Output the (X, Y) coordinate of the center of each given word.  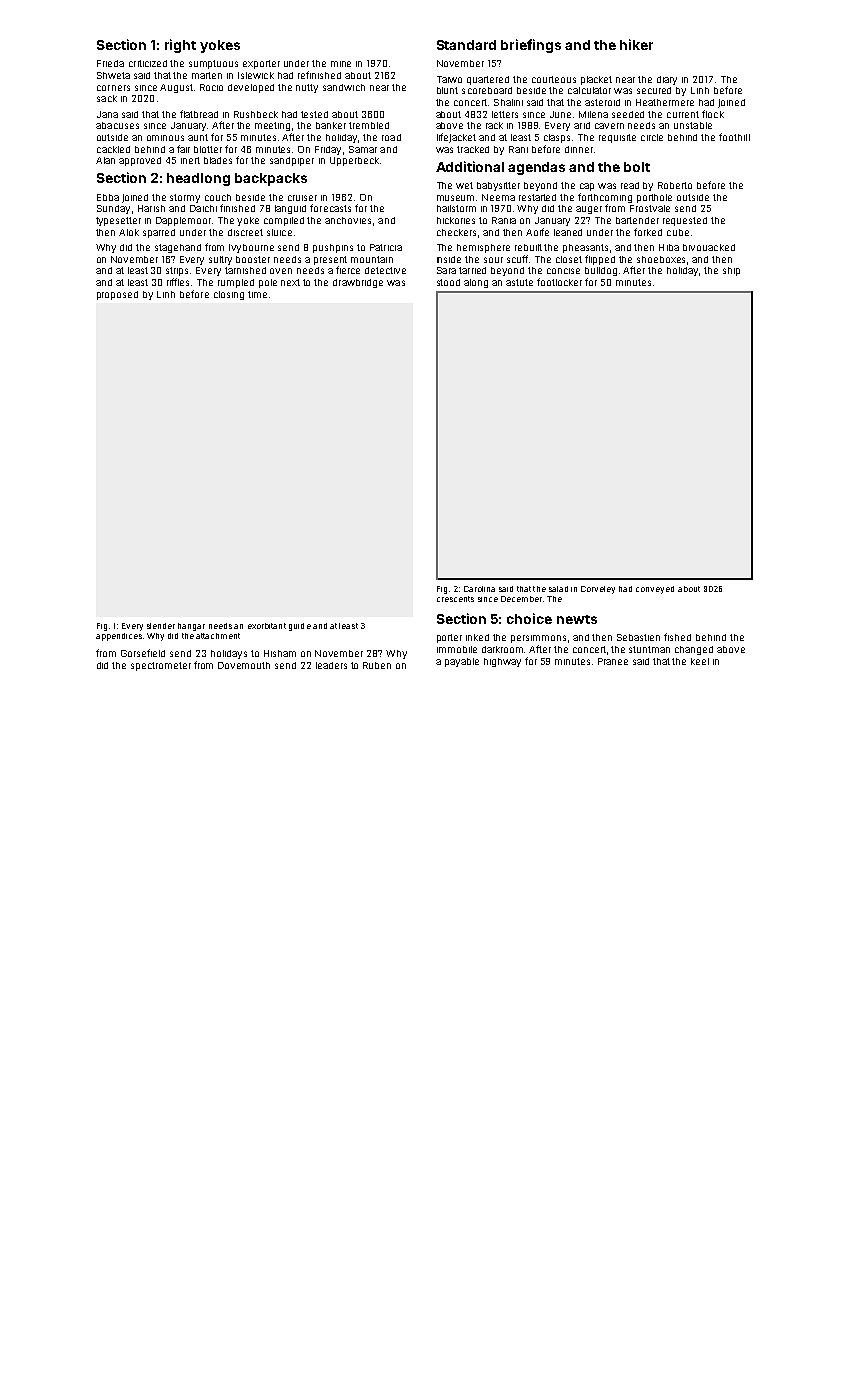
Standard (466, 45)
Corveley (598, 590)
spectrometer (161, 666)
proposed (117, 295)
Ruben (377, 665)
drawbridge (358, 283)
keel (700, 661)
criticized (148, 63)
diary (667, 80)
